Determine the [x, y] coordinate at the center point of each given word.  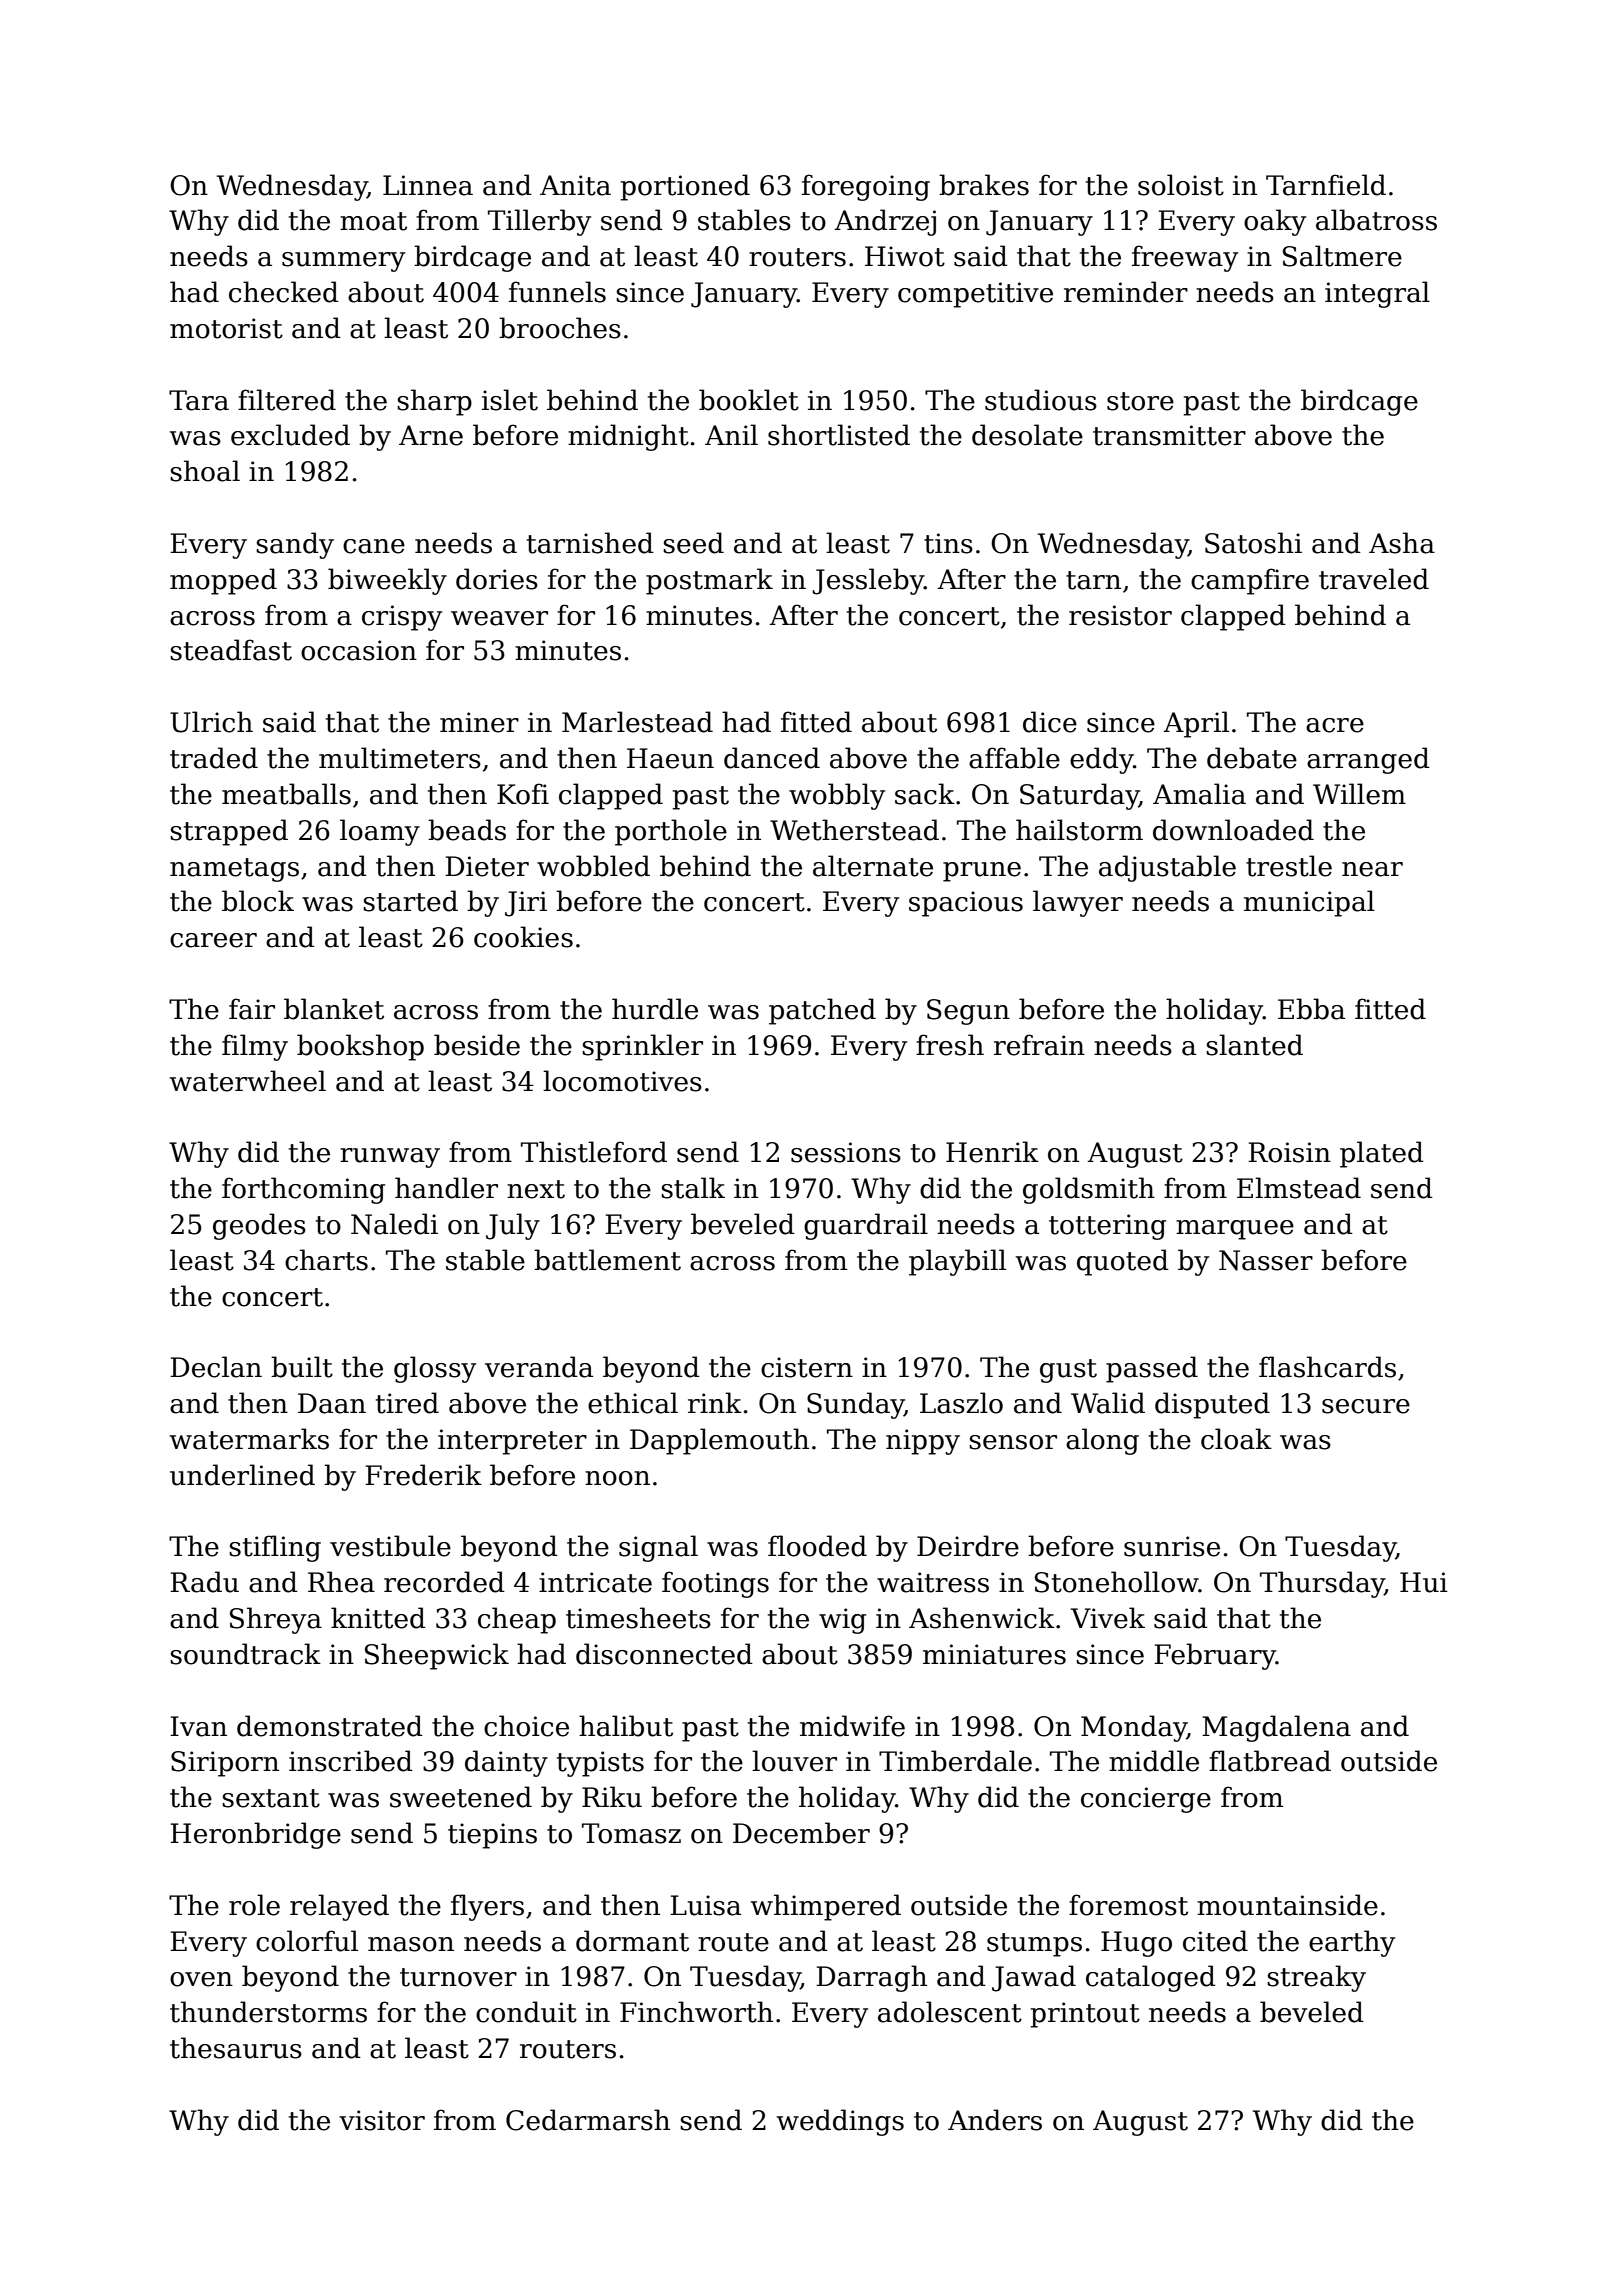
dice [1050, 722]
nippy [923, 1442]
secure [1366, 1406]
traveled [1374, 579]
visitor [382, 2120]
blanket [334, 1009]
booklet [749, 400]
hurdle [655, 1009]
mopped [223, 581]
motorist [226, 328]
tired [407, 1403]
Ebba [1311, 1009]
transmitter [1169, 435]
